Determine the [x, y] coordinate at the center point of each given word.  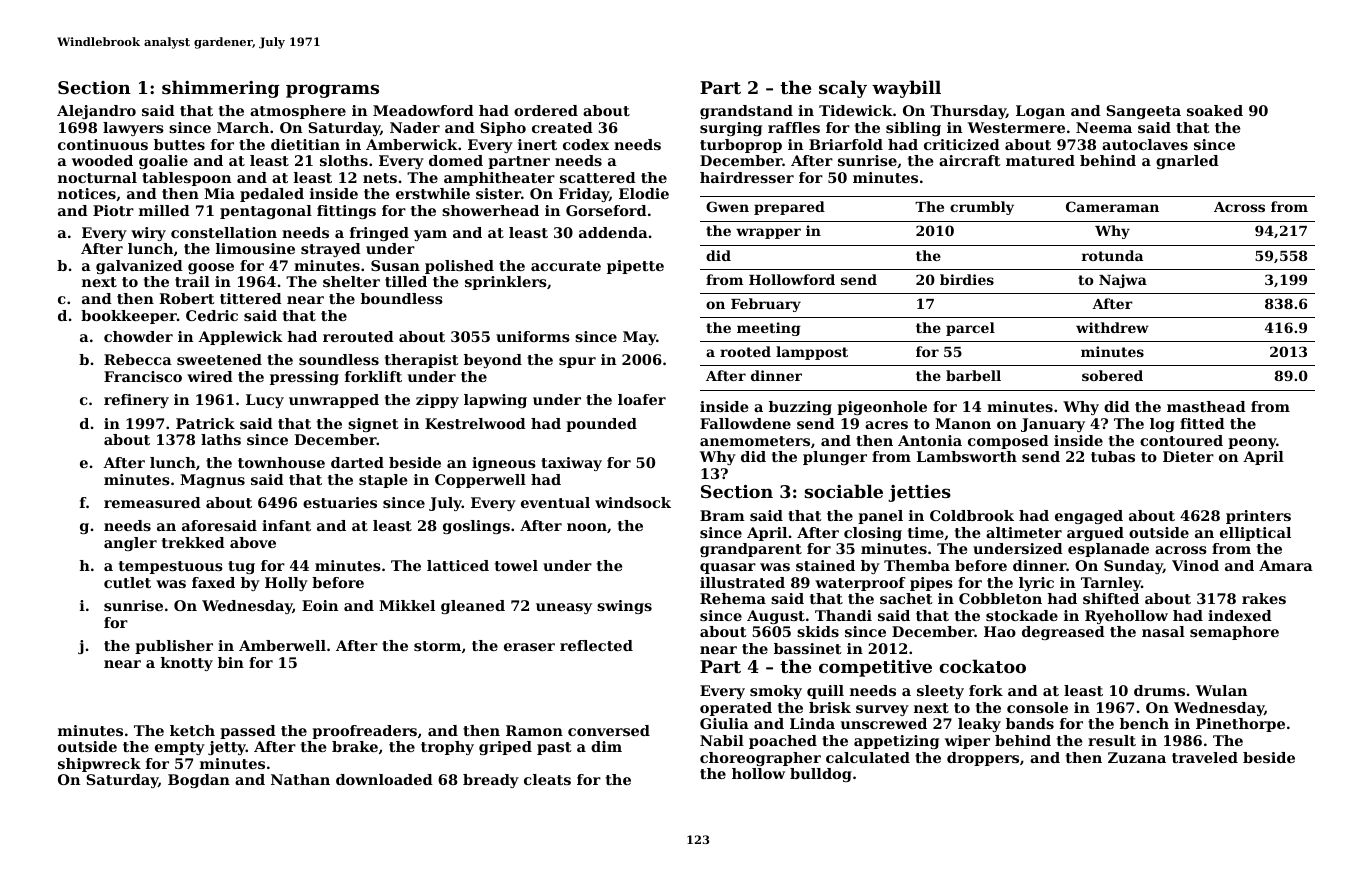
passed [248, 732]
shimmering [221, 89]
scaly [843, 89]
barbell [973, 375]
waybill [906, 89]
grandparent [751, 550]
